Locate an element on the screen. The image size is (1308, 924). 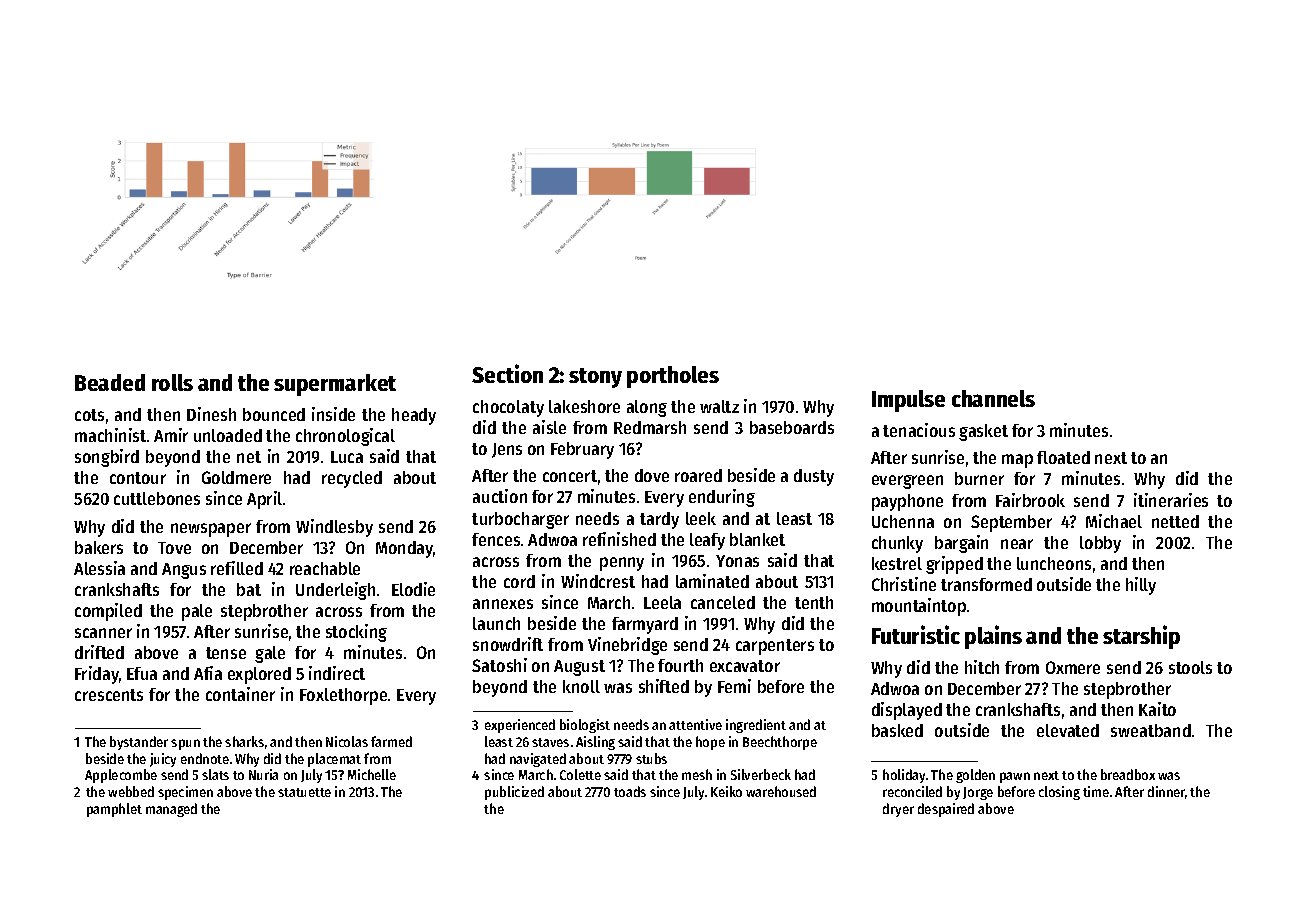
lobby is located at coordinates (1100, 544).
